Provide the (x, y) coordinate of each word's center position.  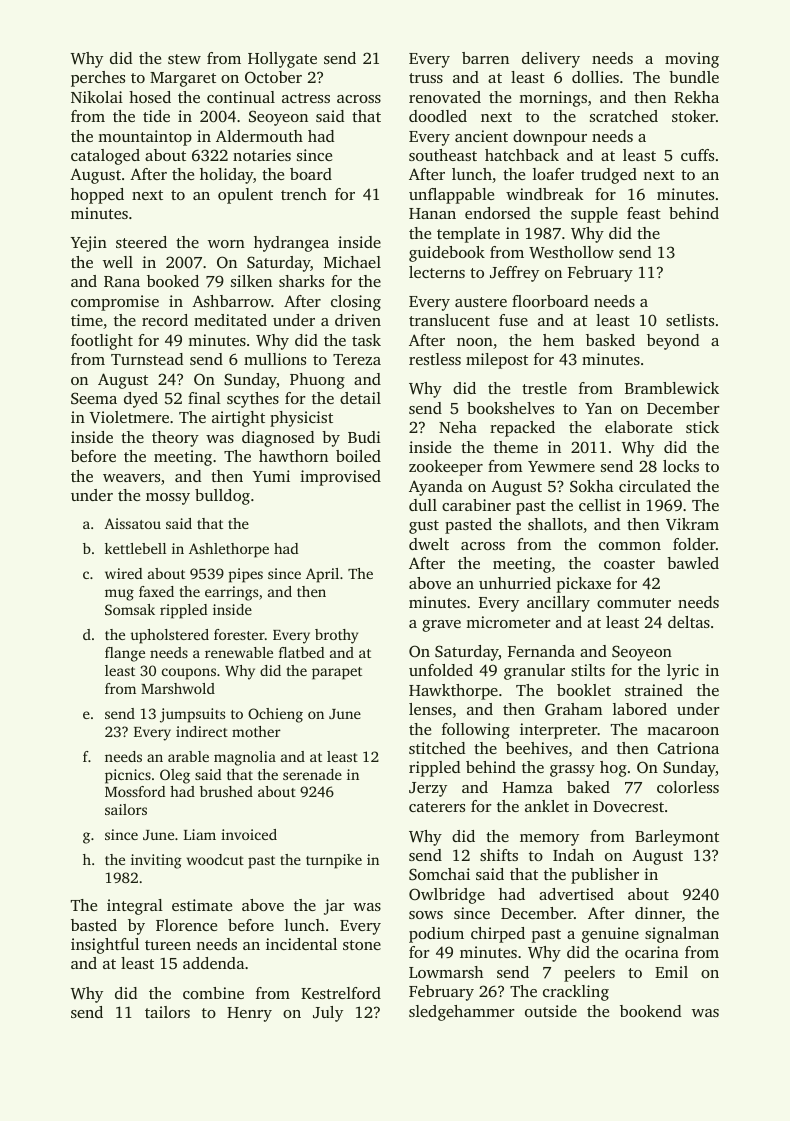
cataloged (105, 157)
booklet (584, 690)
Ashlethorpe (229, 550)
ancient (481, 136)
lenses (430, 709)
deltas (689, 622)
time (87, 320)
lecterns (437, 272)
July (328, 1014)
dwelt (429, 544)
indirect (202, 731)
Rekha (696, 97)
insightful (105, 946)
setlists (690, 320)
